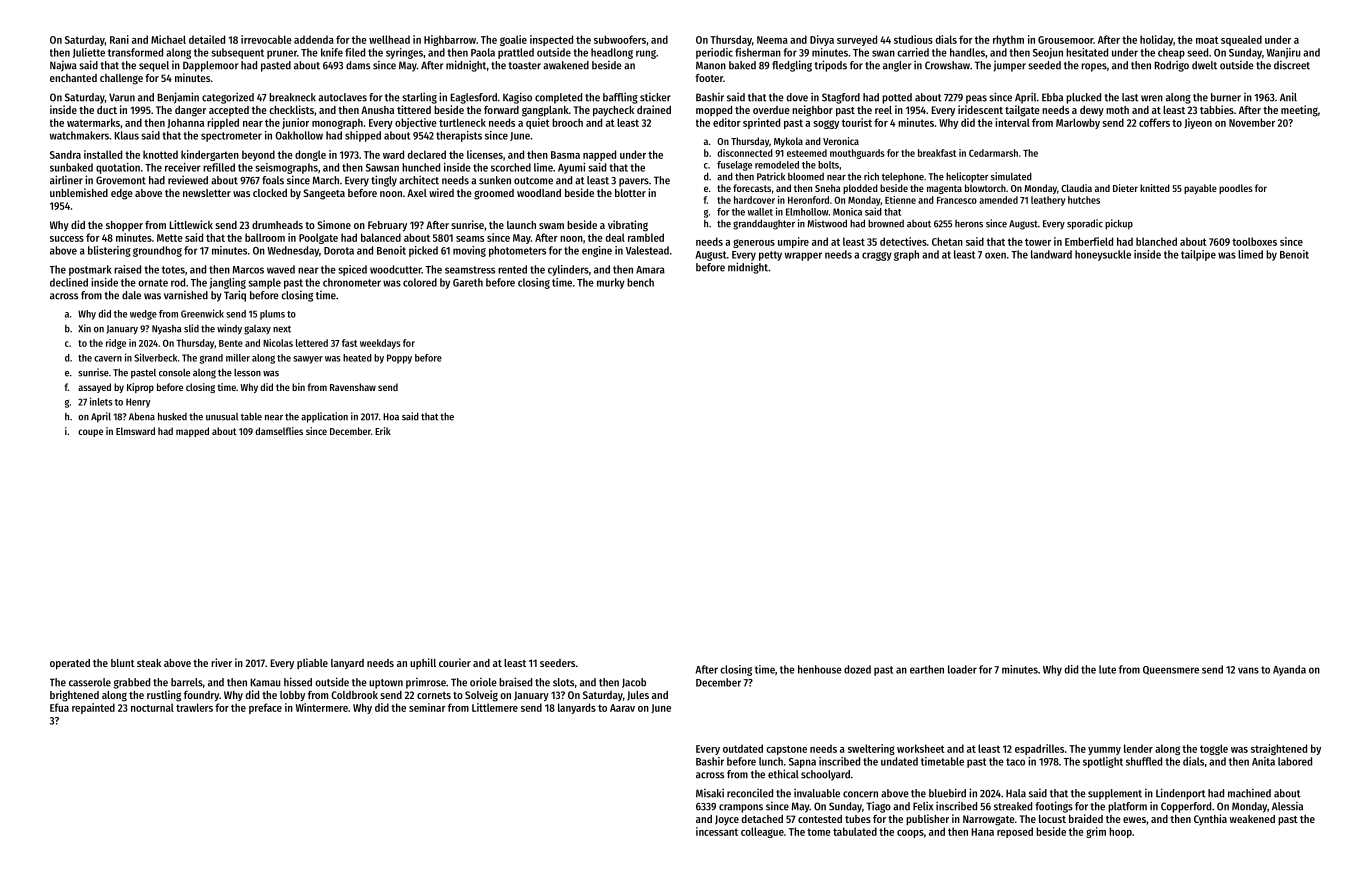 The height and width of the page is (887, 1372). What do you see at coordinates (1226, 97) in the page?
I see `burner` at bounding box center [1226, 97].
